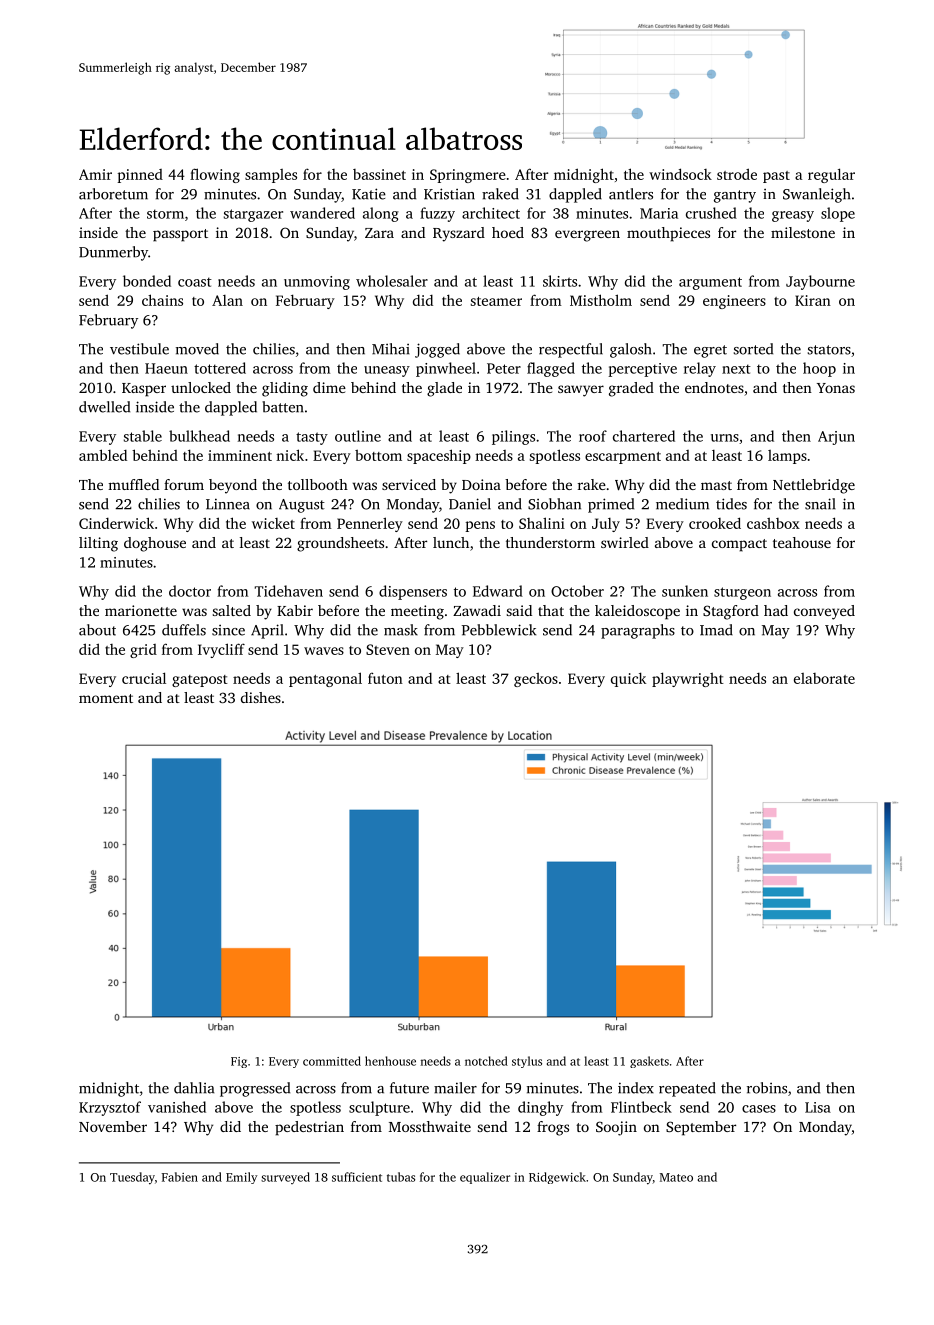 The image size is (934, 1325). I want to click on salted, so click(232, 610).
